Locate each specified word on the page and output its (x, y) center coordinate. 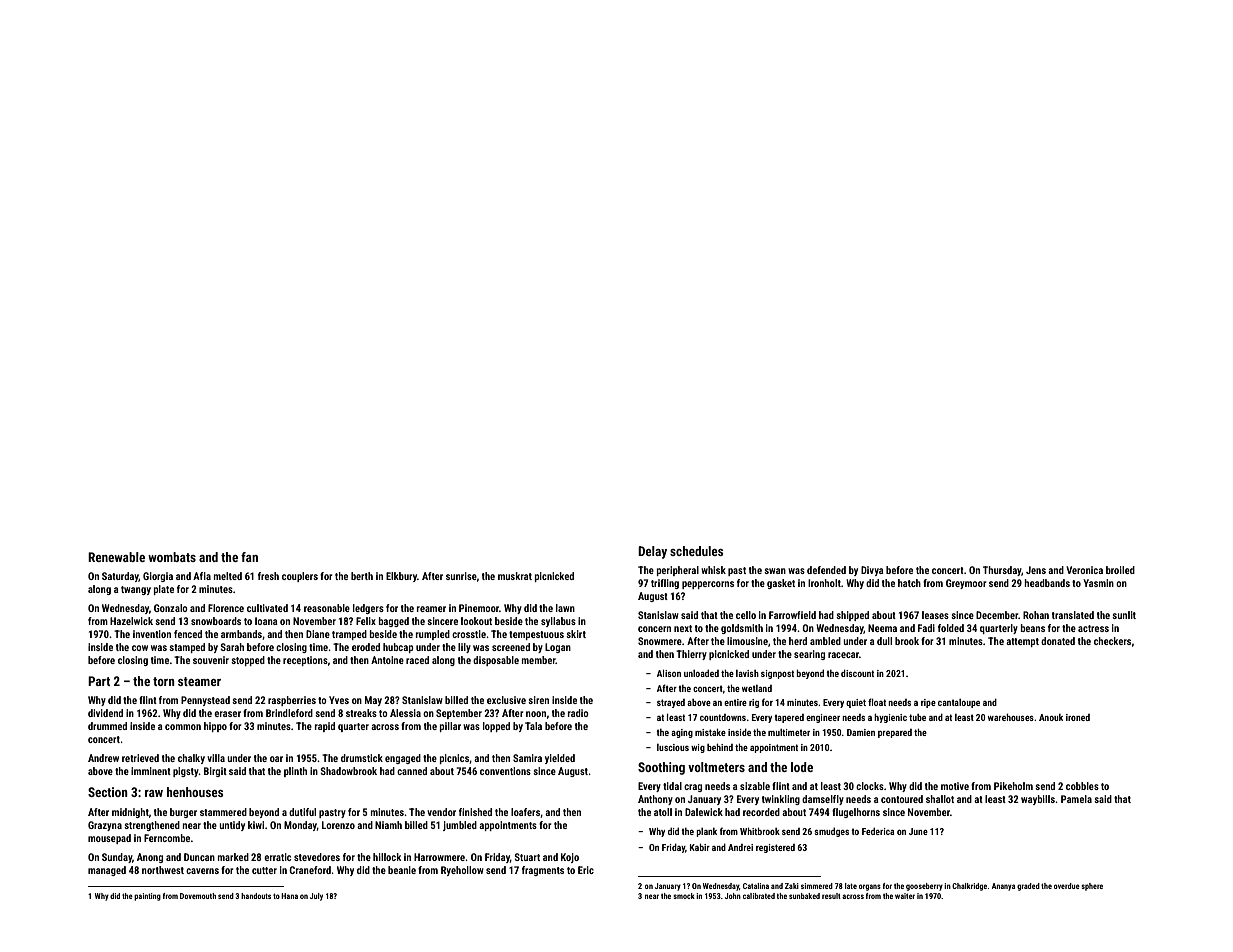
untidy (232, 826)
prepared (895, 733)
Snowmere (660, 641)
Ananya (1003, 887)
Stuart (527, 857)
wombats (172, 557)
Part (99, 681)
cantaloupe (959, 703)
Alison (669, 673)
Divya (872, 571)
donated (1058, 641)
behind (720, 747)
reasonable (327, 608)
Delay (652, 552)
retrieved (140, 758)
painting (147, 897)
